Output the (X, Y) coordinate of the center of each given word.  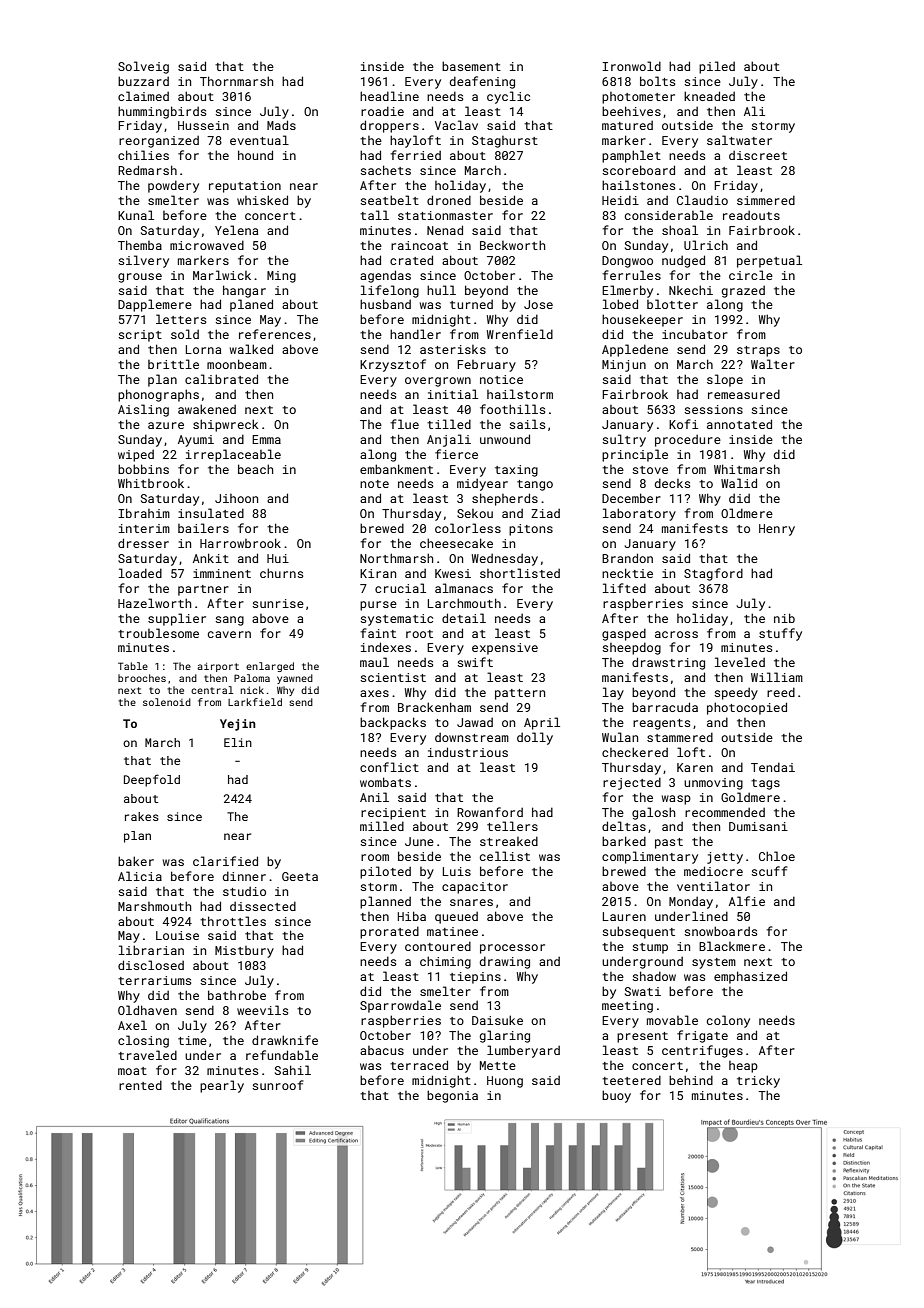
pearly (222, 1086)
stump (650, 948)
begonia (452, 1096)
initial (453, 394)
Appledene (635, 350)
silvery (143, 261)
